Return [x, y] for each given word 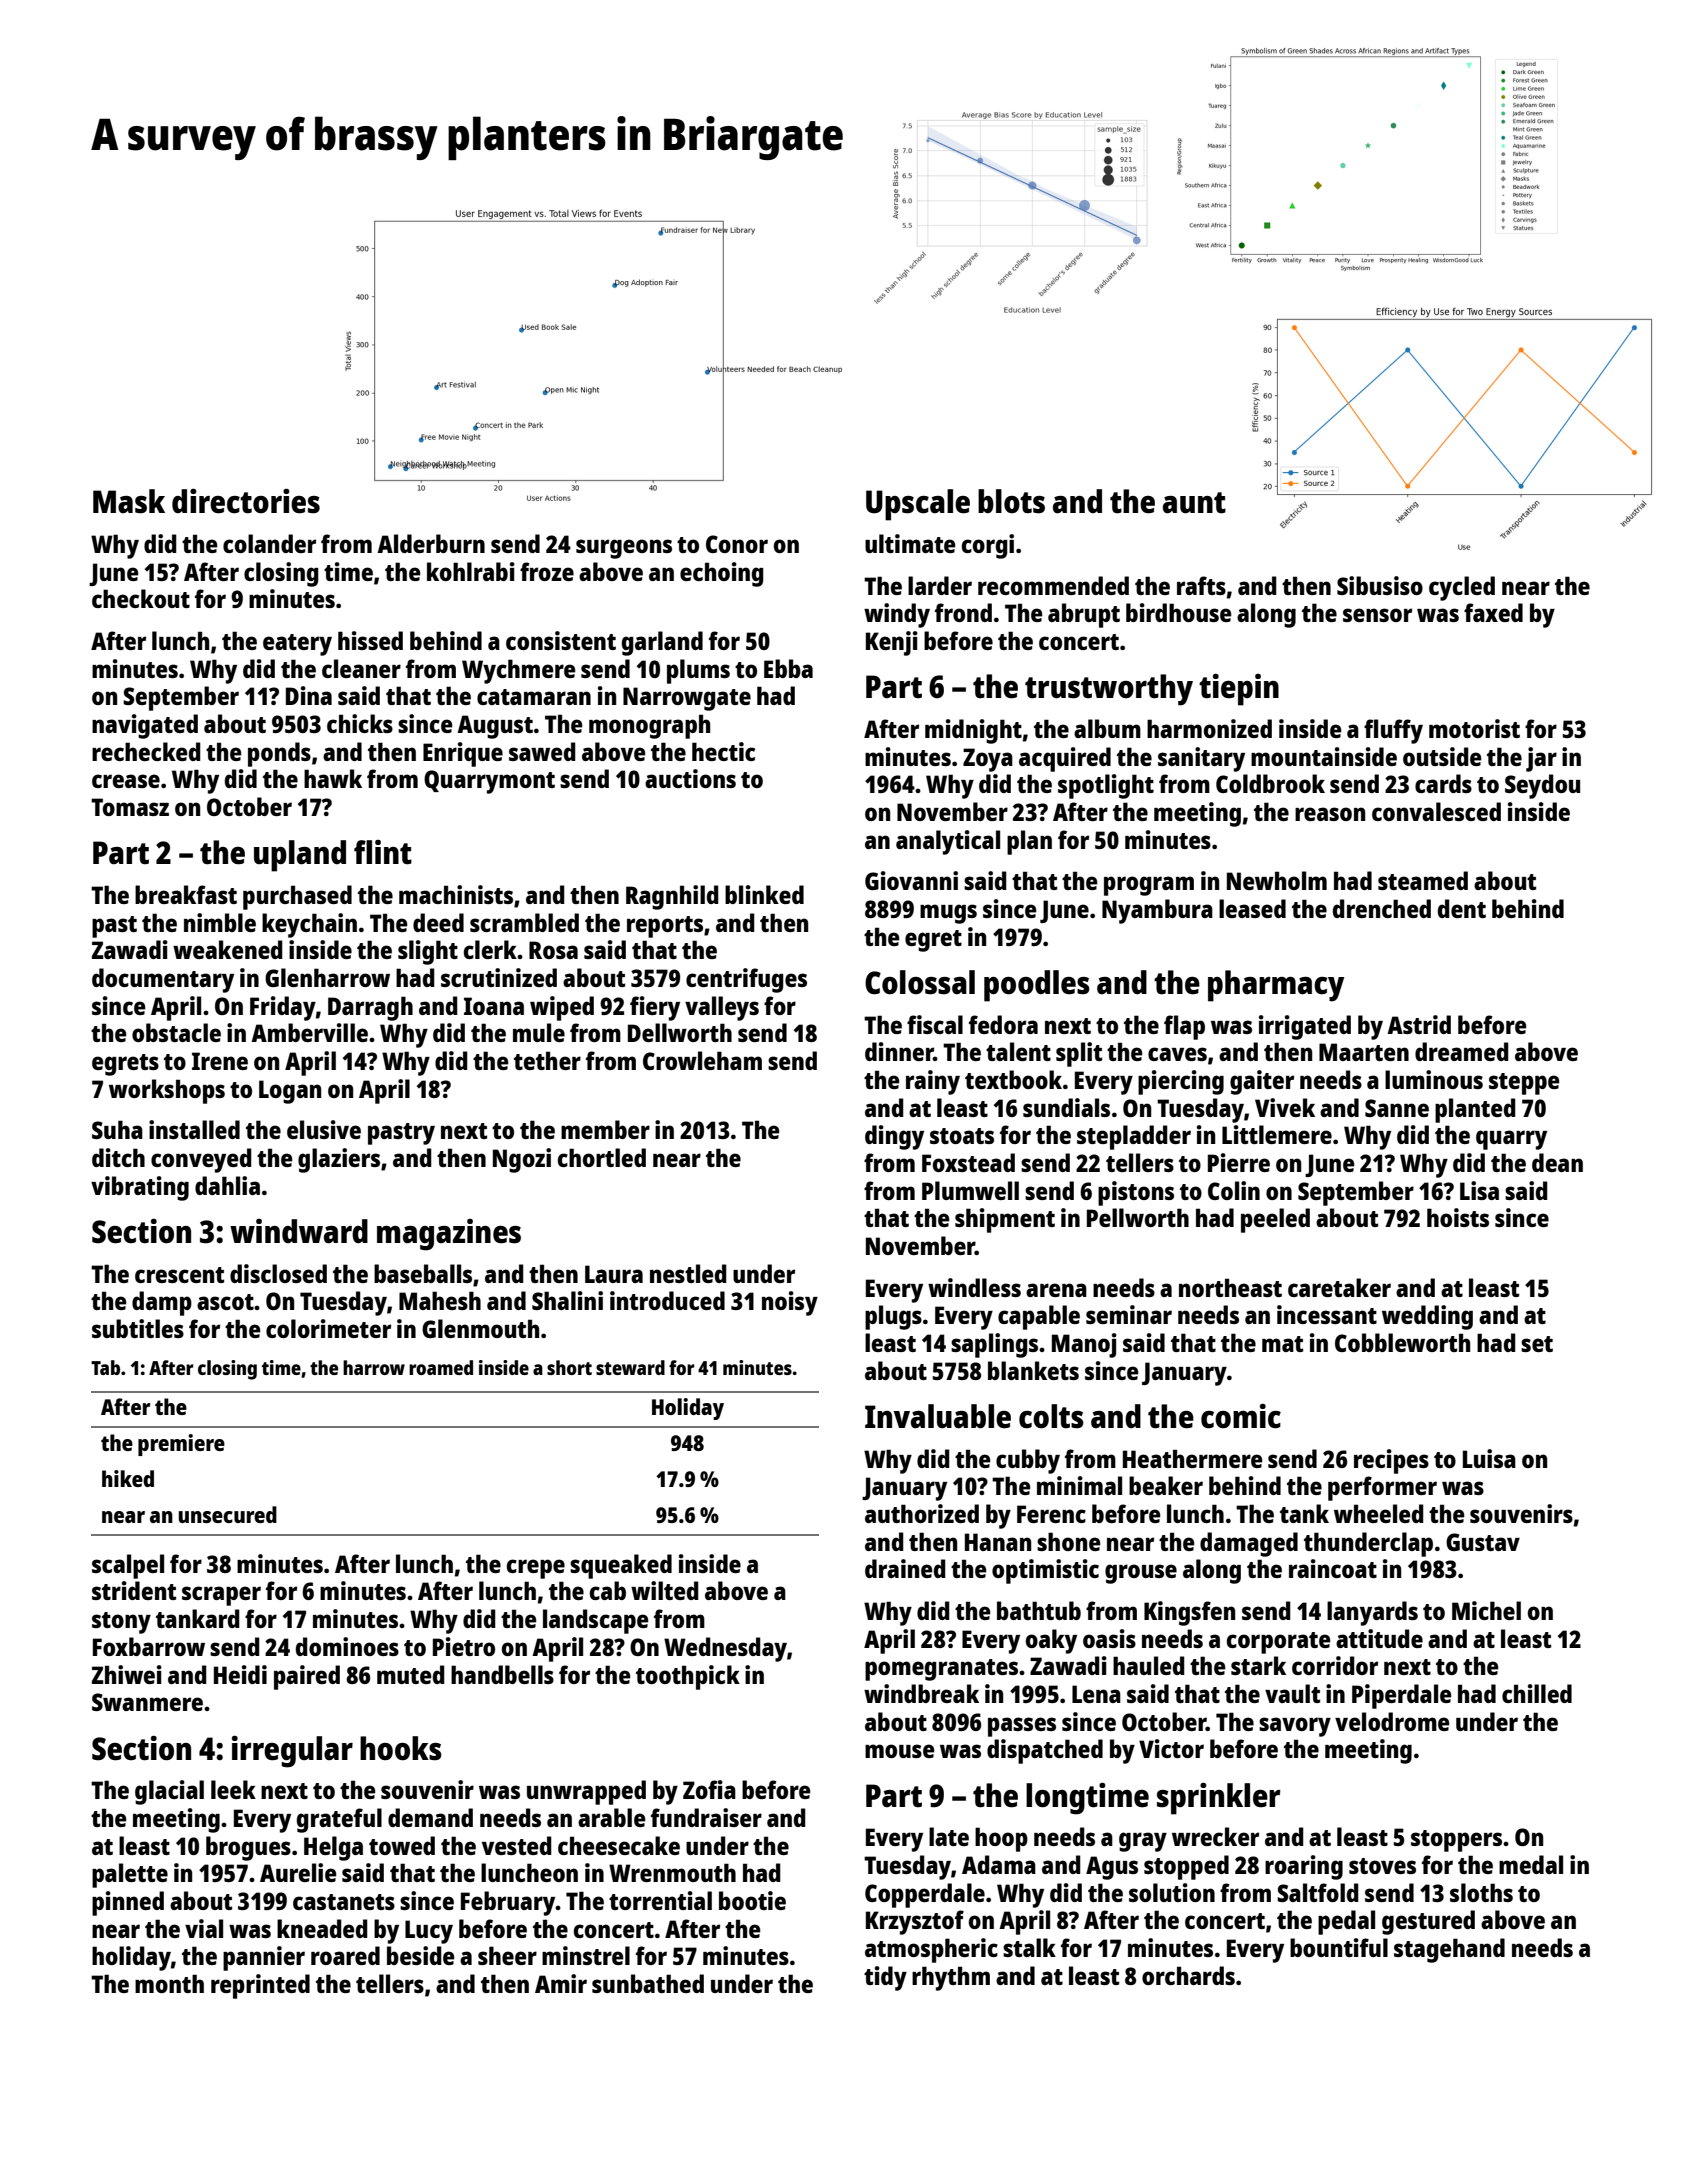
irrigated [1305, 1027]
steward [630, 1367]
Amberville [309, 1032]
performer [1382, 1488]
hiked [128, 1478]
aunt [1194, 503]
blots [1011, 501]
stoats [962, 1136]
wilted [665, 1590]
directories [246, 501]
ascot [225, 1302]
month [169, 1983]
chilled [1537, 1693]
